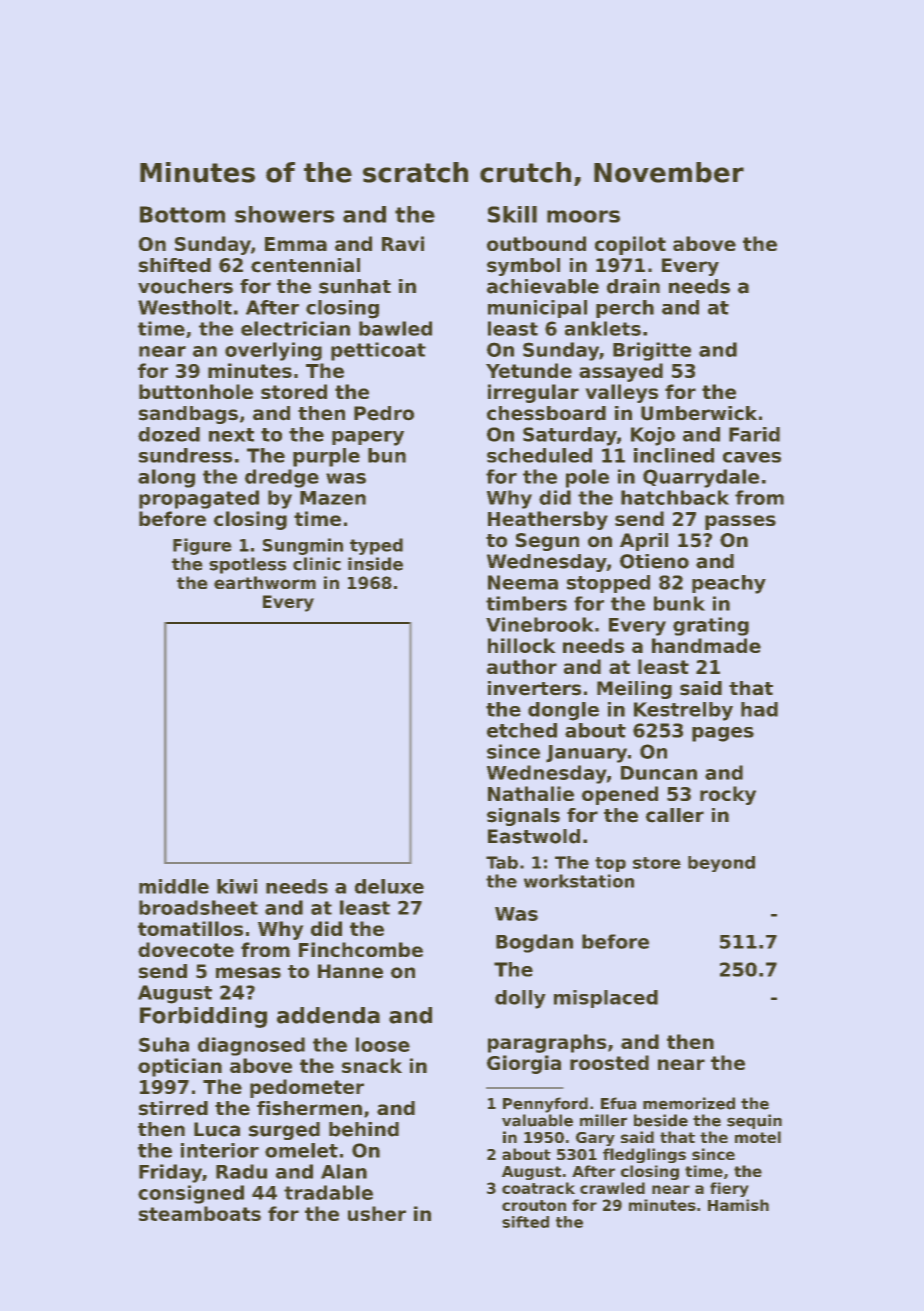 The height and width of the screenshot is (1311, 924). Describe the element at coordinates (521, 645) in the screenshot. I see `hillock` at that location.
